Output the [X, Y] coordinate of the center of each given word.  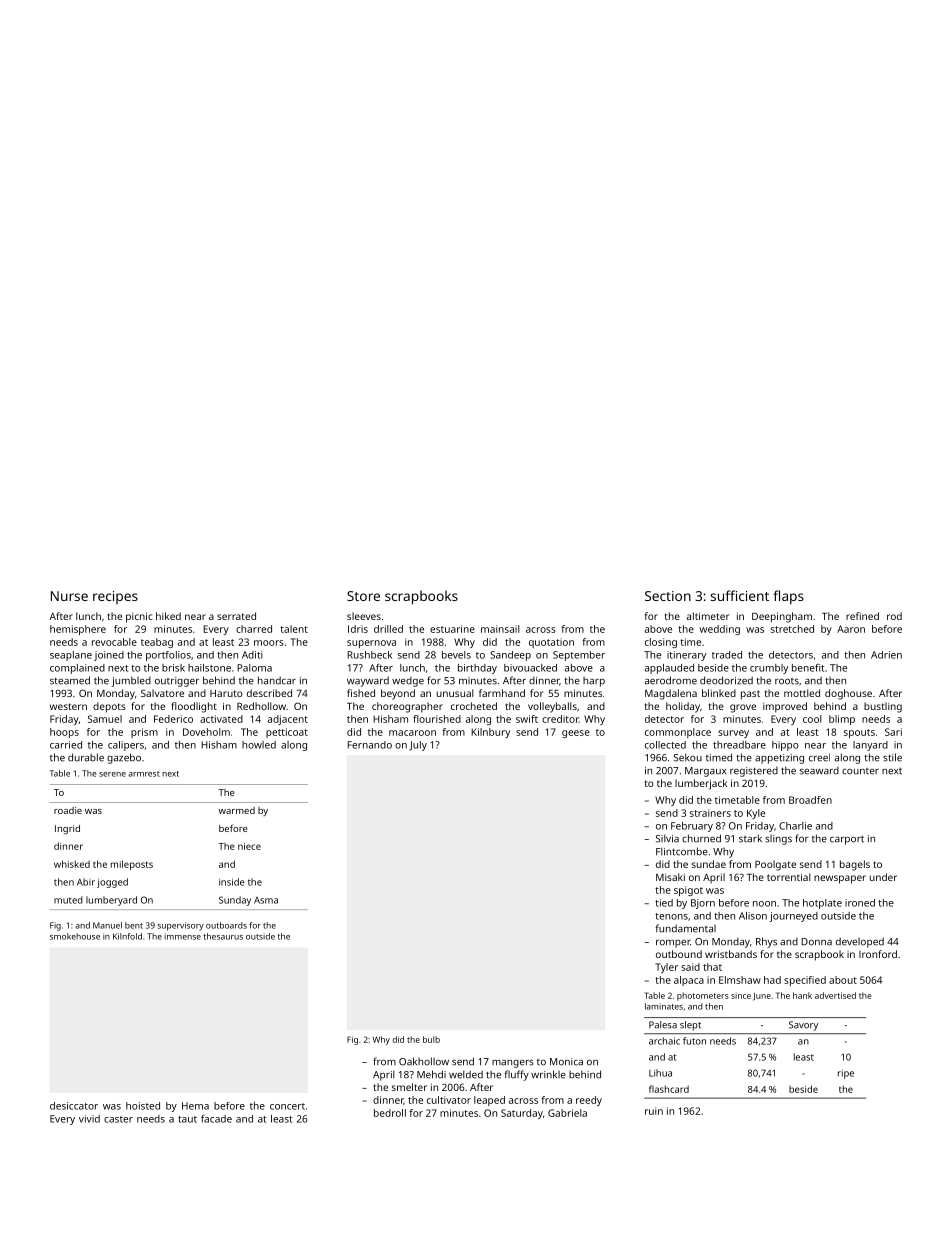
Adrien [886, 655]
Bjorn [703, 904]
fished [361, 693]
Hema [195, 1106]
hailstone [209, 668]
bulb [431, 1039]
